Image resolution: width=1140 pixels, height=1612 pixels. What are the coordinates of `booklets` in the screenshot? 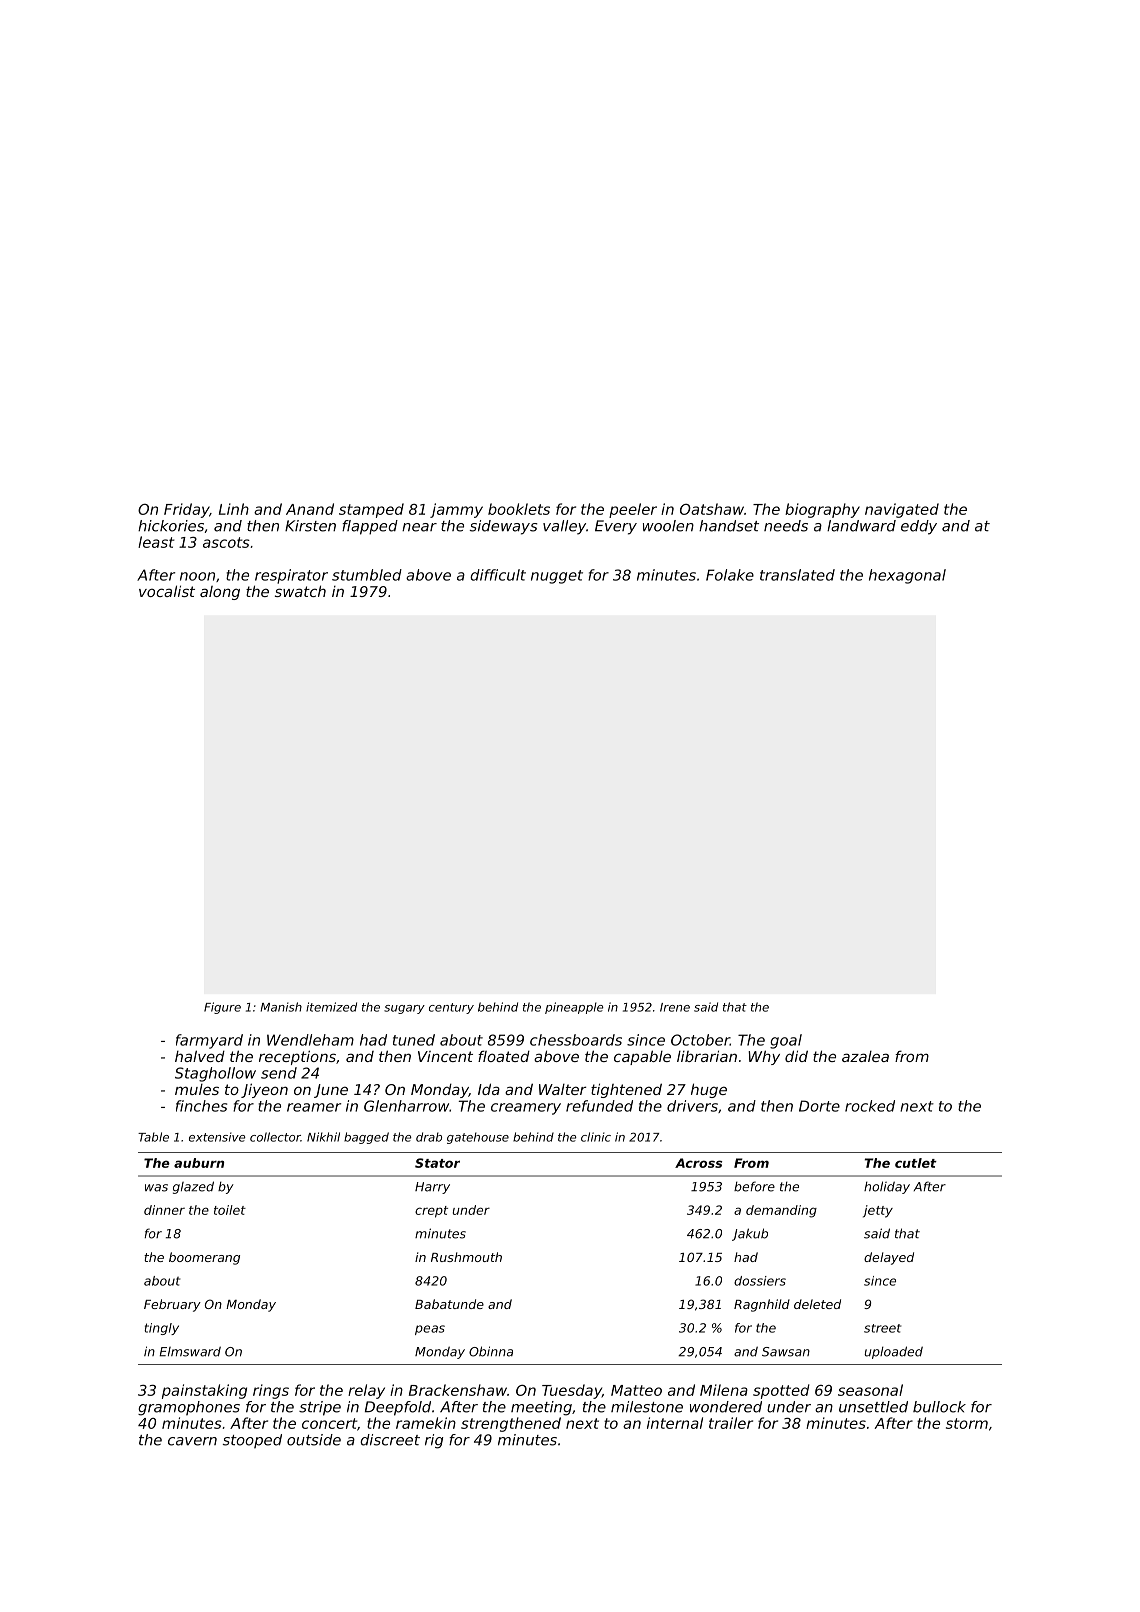 It's located at (519, 509).
